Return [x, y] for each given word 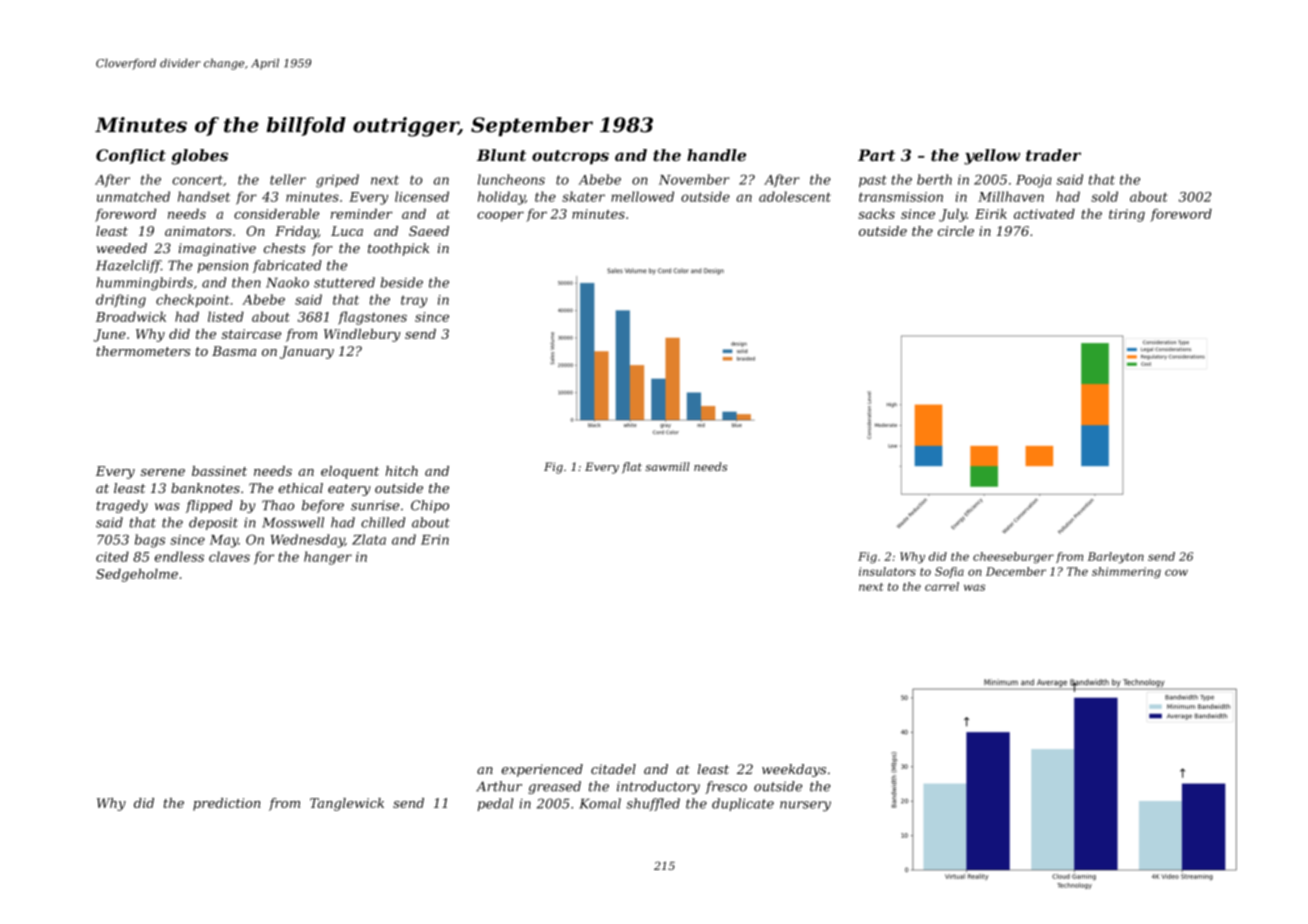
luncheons [511, 179]
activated [1044, 214]
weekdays [794, 770]
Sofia [949, 572]
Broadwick [131, 316]
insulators [887, 571]
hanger [328, 558]
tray [414, 301]
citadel [613, 769]
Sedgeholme [137, 575]
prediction [226, 804]
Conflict [131, 156]
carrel [942, 586]
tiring [1127, 215]
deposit [213, 523]
